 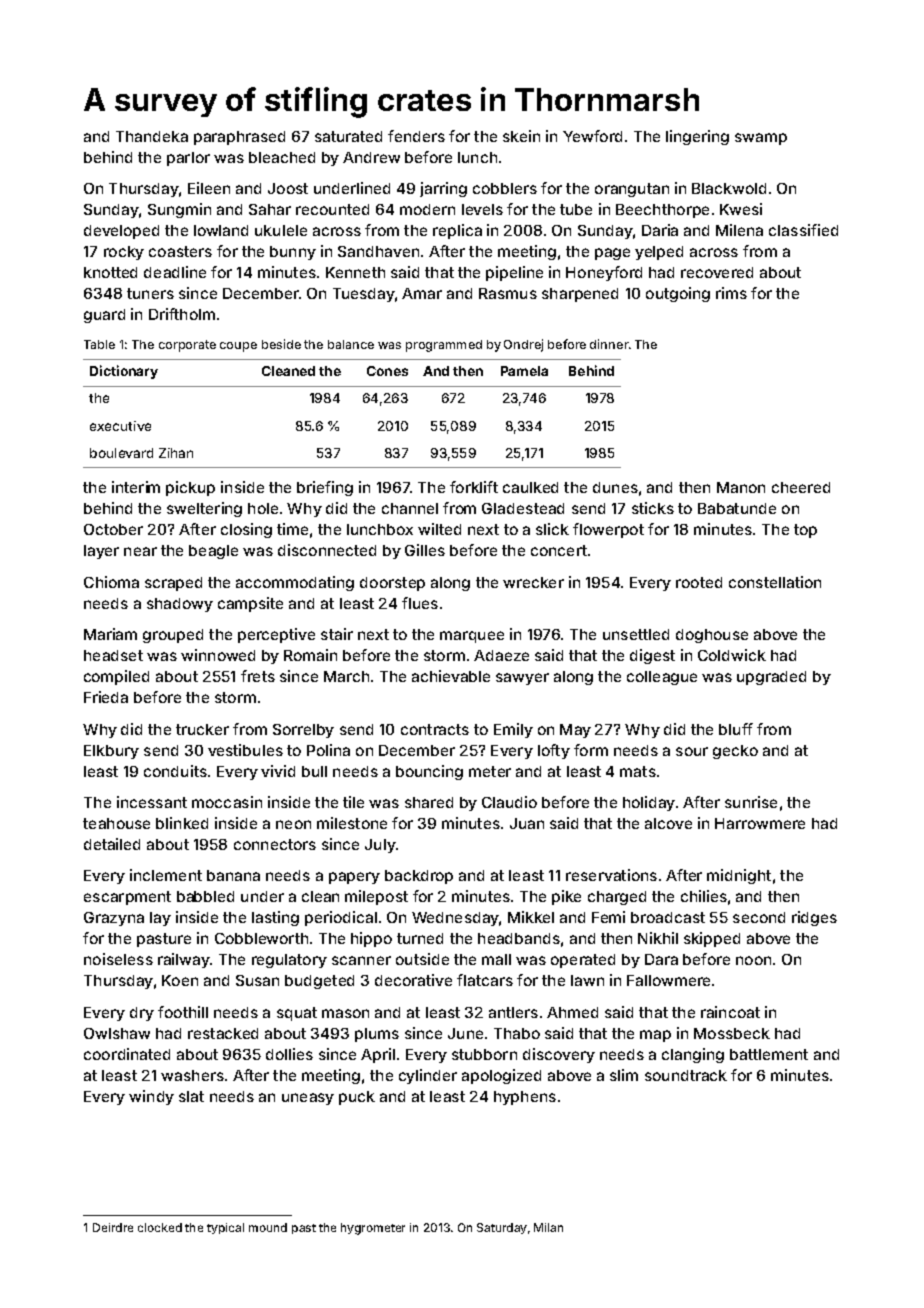 I want to click on near, so click(x=140, y=551).
